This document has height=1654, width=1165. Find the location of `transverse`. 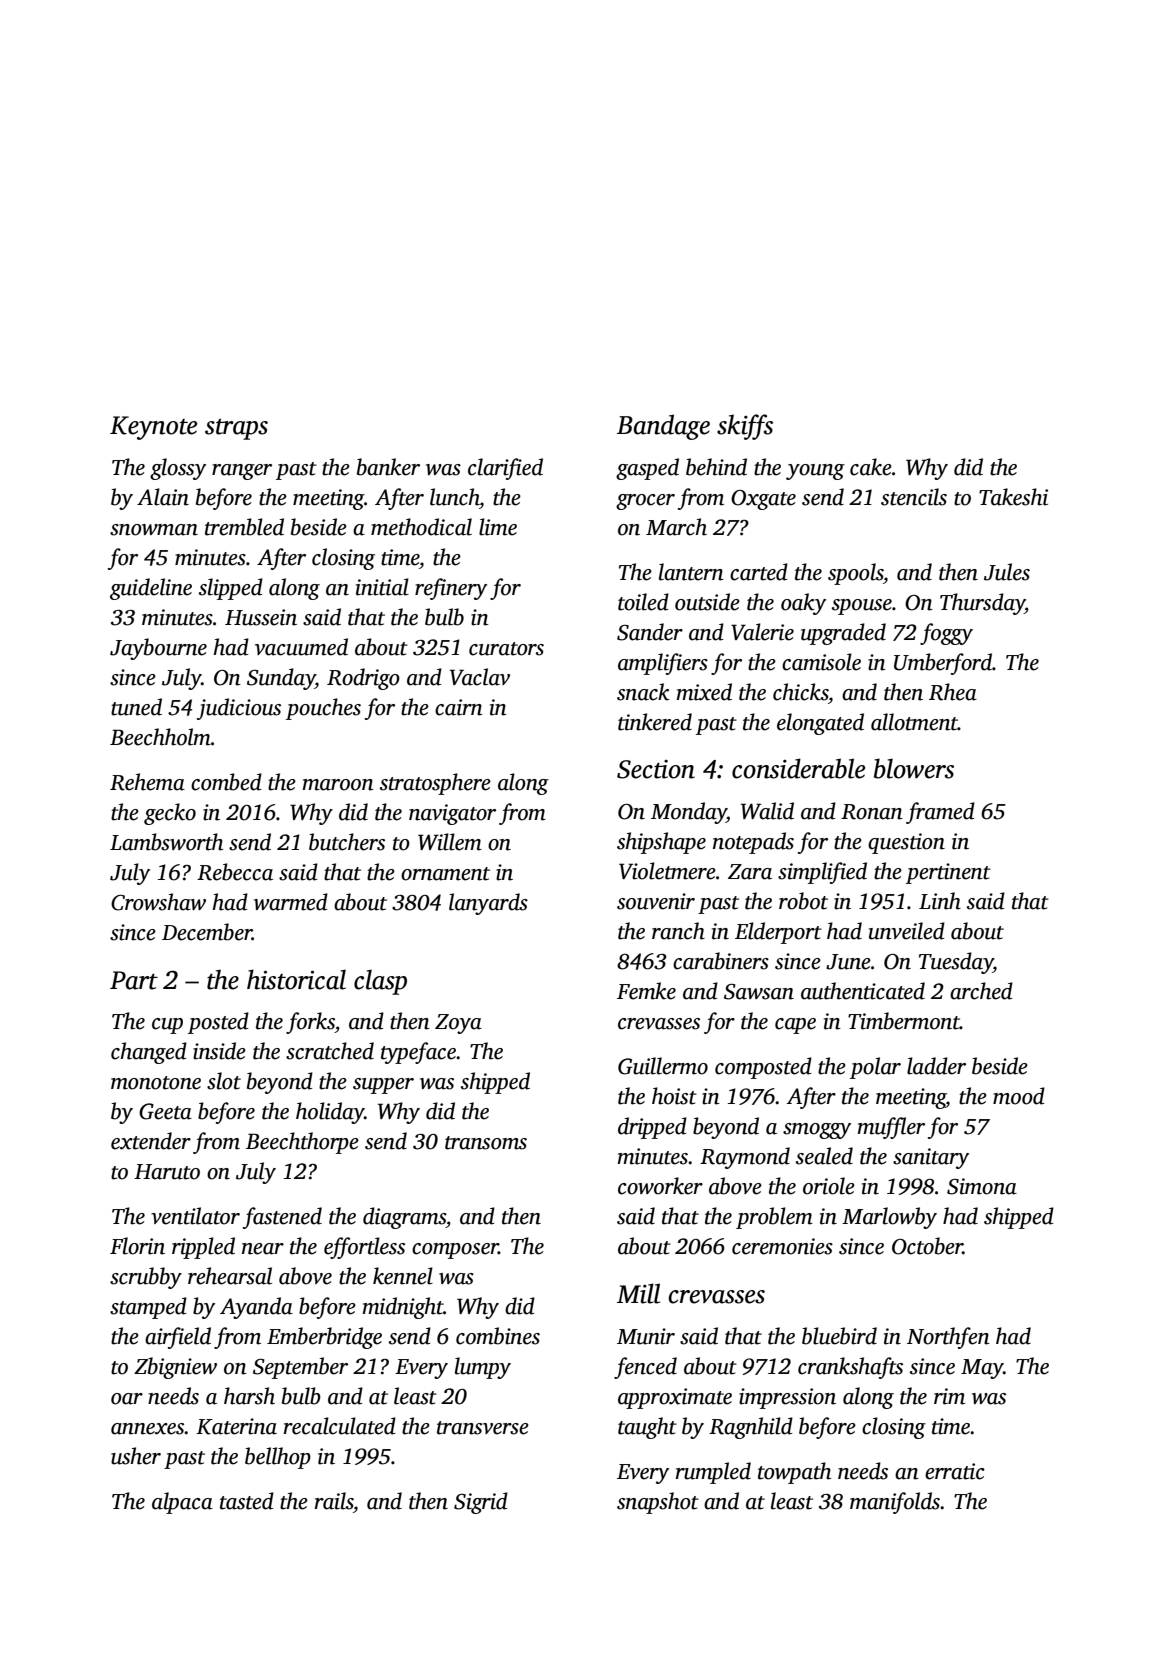

transverse is located at coordinates (483, 1428).
